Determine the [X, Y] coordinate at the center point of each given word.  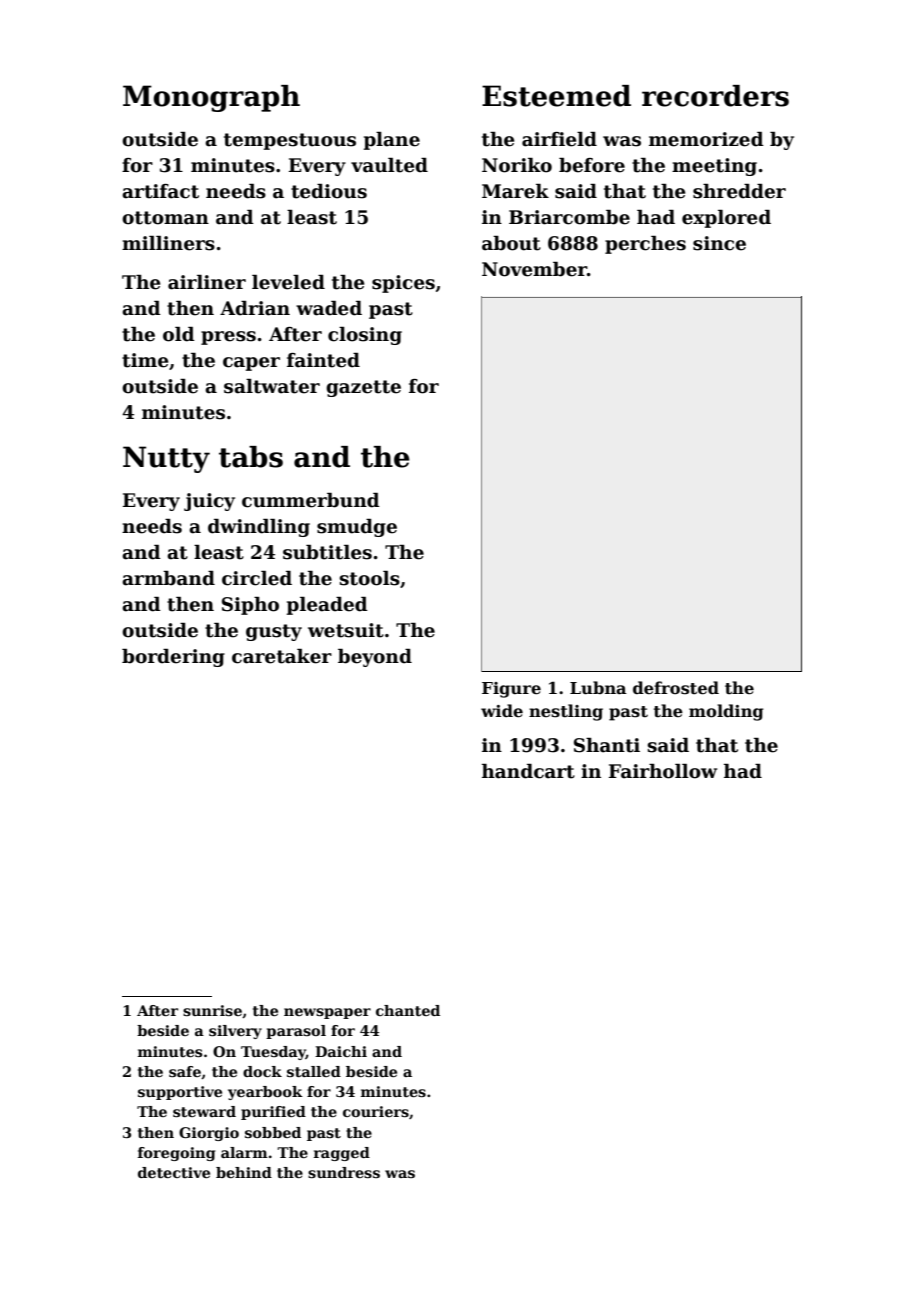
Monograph [211, 98]
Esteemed [556, 96]
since [719, 243]
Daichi [341, 1051]
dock [262, 1071]
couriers [376, 1111]
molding [726, 712]
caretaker [282, 656]
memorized [706, 139]
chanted [408, 1010]
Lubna [598, 688]
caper [251, 364]
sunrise [212, 1010]
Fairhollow [663, 771]
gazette [363, 388]
